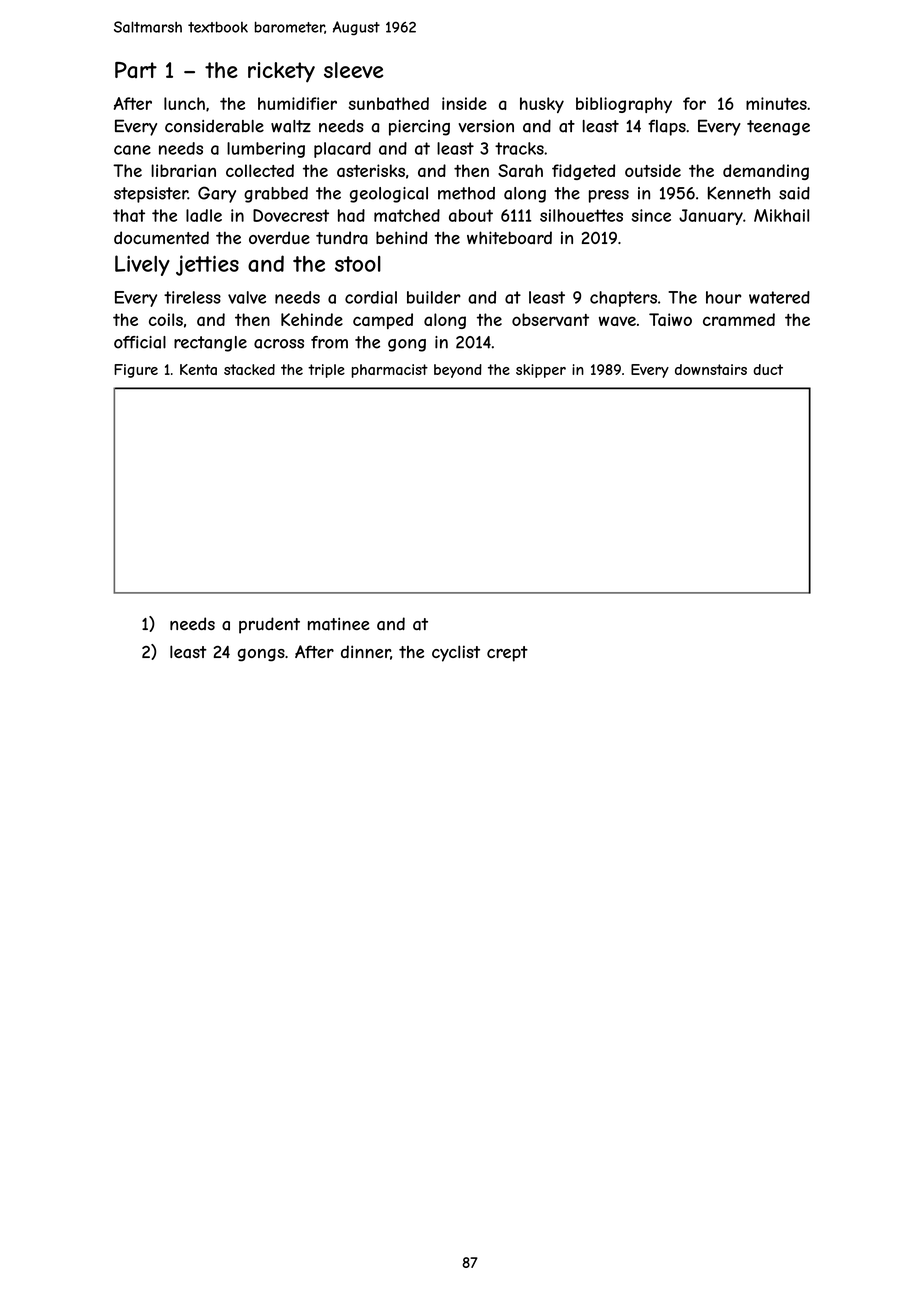 The height and width of the screenshot is (1308, 924). What do you see at coordinates (136, 70) in the screenshot?
I see `Part` at bounding box center [136, 70].
